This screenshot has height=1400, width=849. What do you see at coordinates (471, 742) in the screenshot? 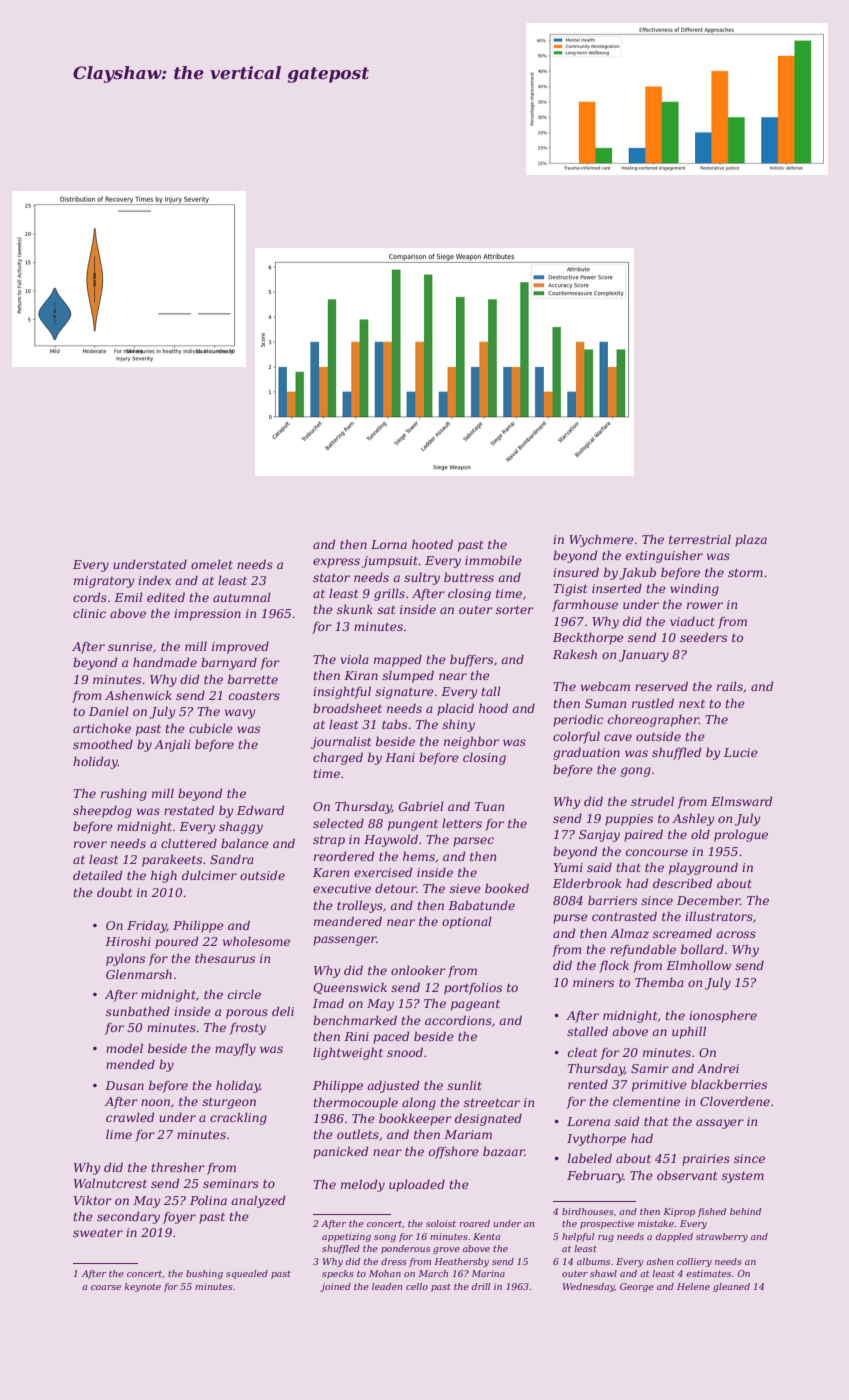
I see `neighbor` at bounding box center [471, 742].
